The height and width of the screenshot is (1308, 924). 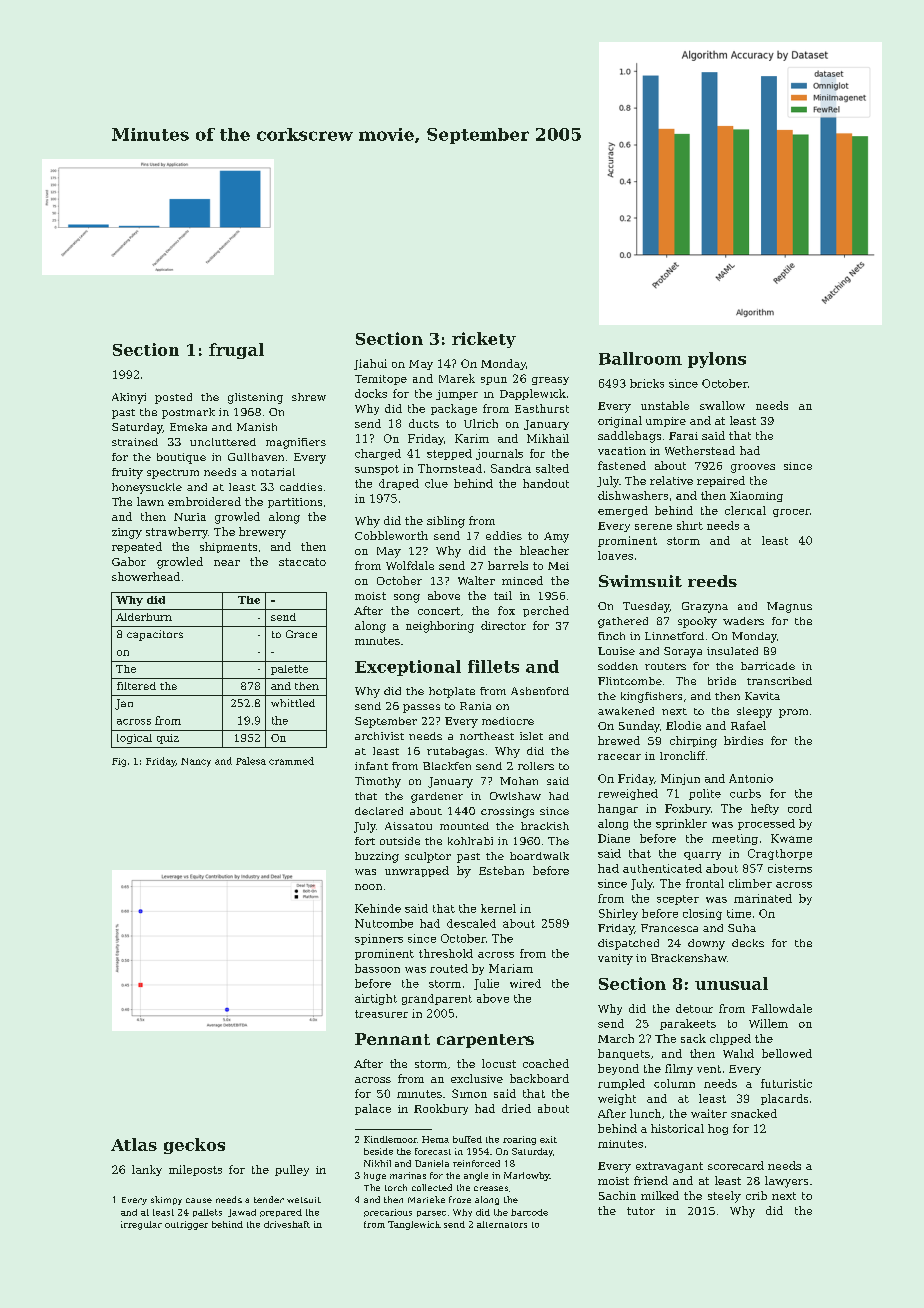 What do you see at coordinates (533, 394) in the screenshot?
I see `Dapplewick` at bounding box center [533, 394].
